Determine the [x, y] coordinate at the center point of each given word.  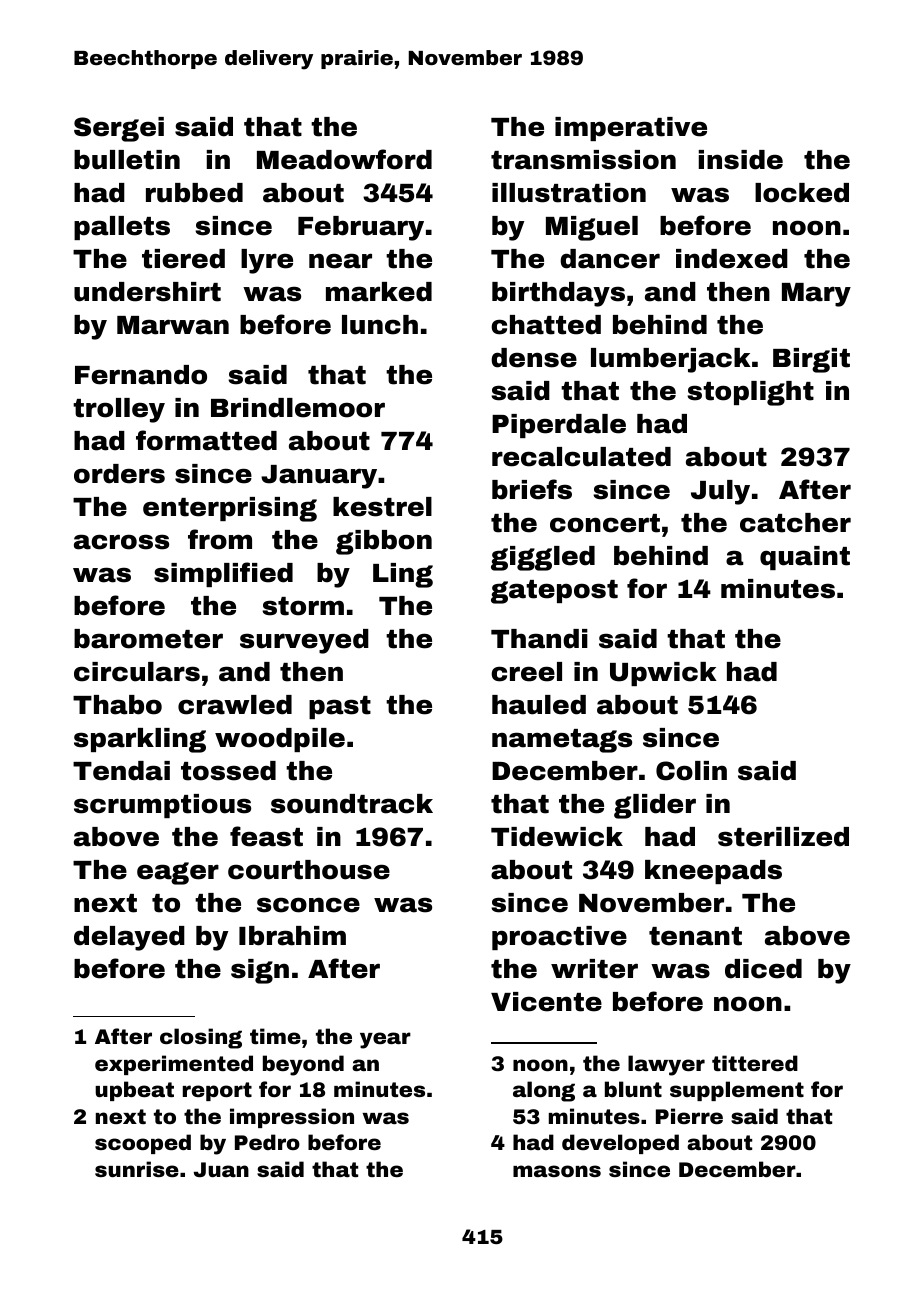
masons [557, 1171]
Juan [221, 1169]
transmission [583, 160]
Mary [816, 295]
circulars [137, 672]
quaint [805, 558]
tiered [183, 259]
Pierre [689, 1116]
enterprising [230, 509]
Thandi [539, 639]
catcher [795, 523]
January [319, 477]
